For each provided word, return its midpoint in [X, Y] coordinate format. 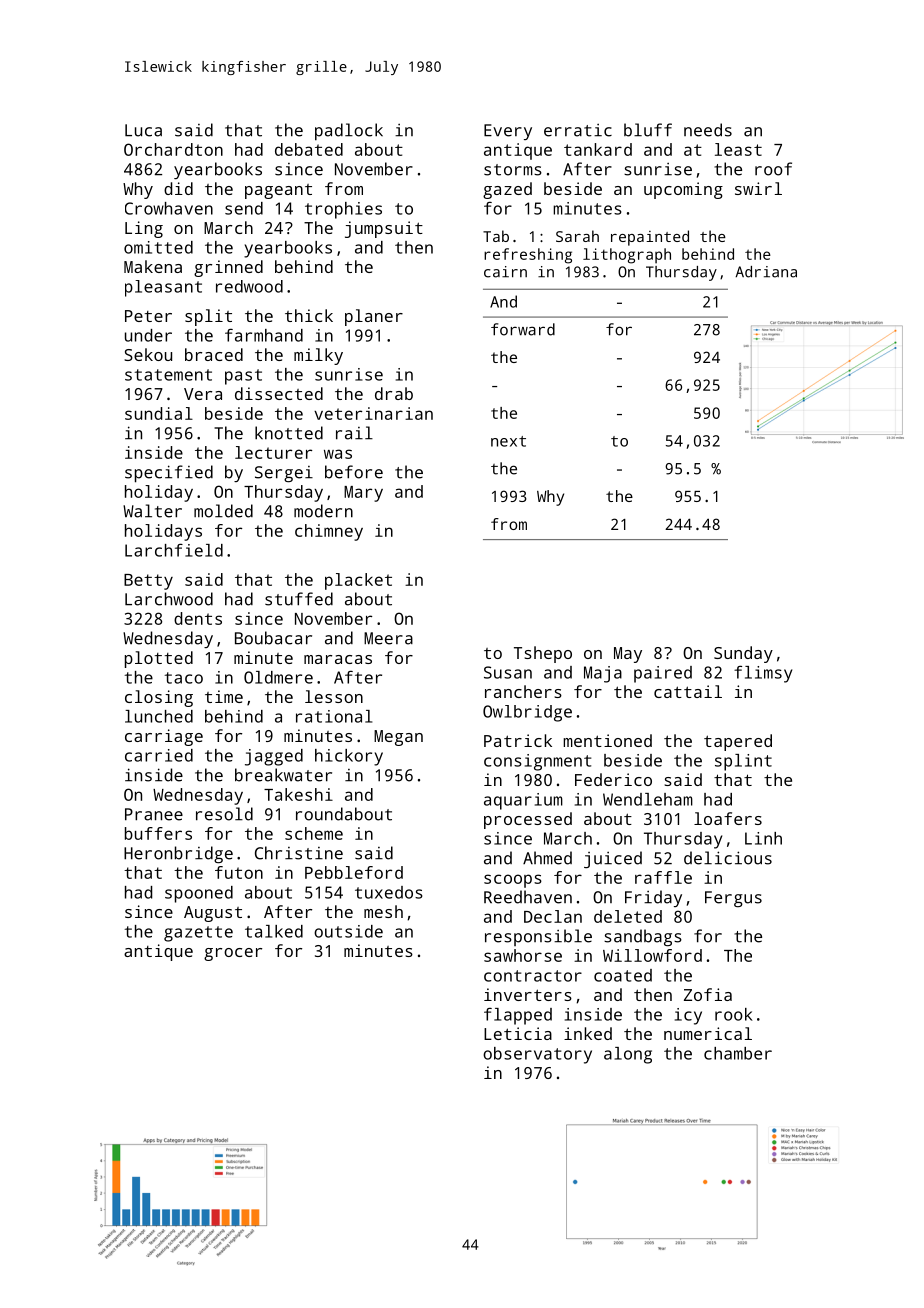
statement [168, 375]
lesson [334, 696]
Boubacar [273, 638]
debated [309, 149]
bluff [648, 130]
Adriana [766, 272]
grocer [233, 954]
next [508, 441]
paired [663, 674]
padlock [349, 132]
